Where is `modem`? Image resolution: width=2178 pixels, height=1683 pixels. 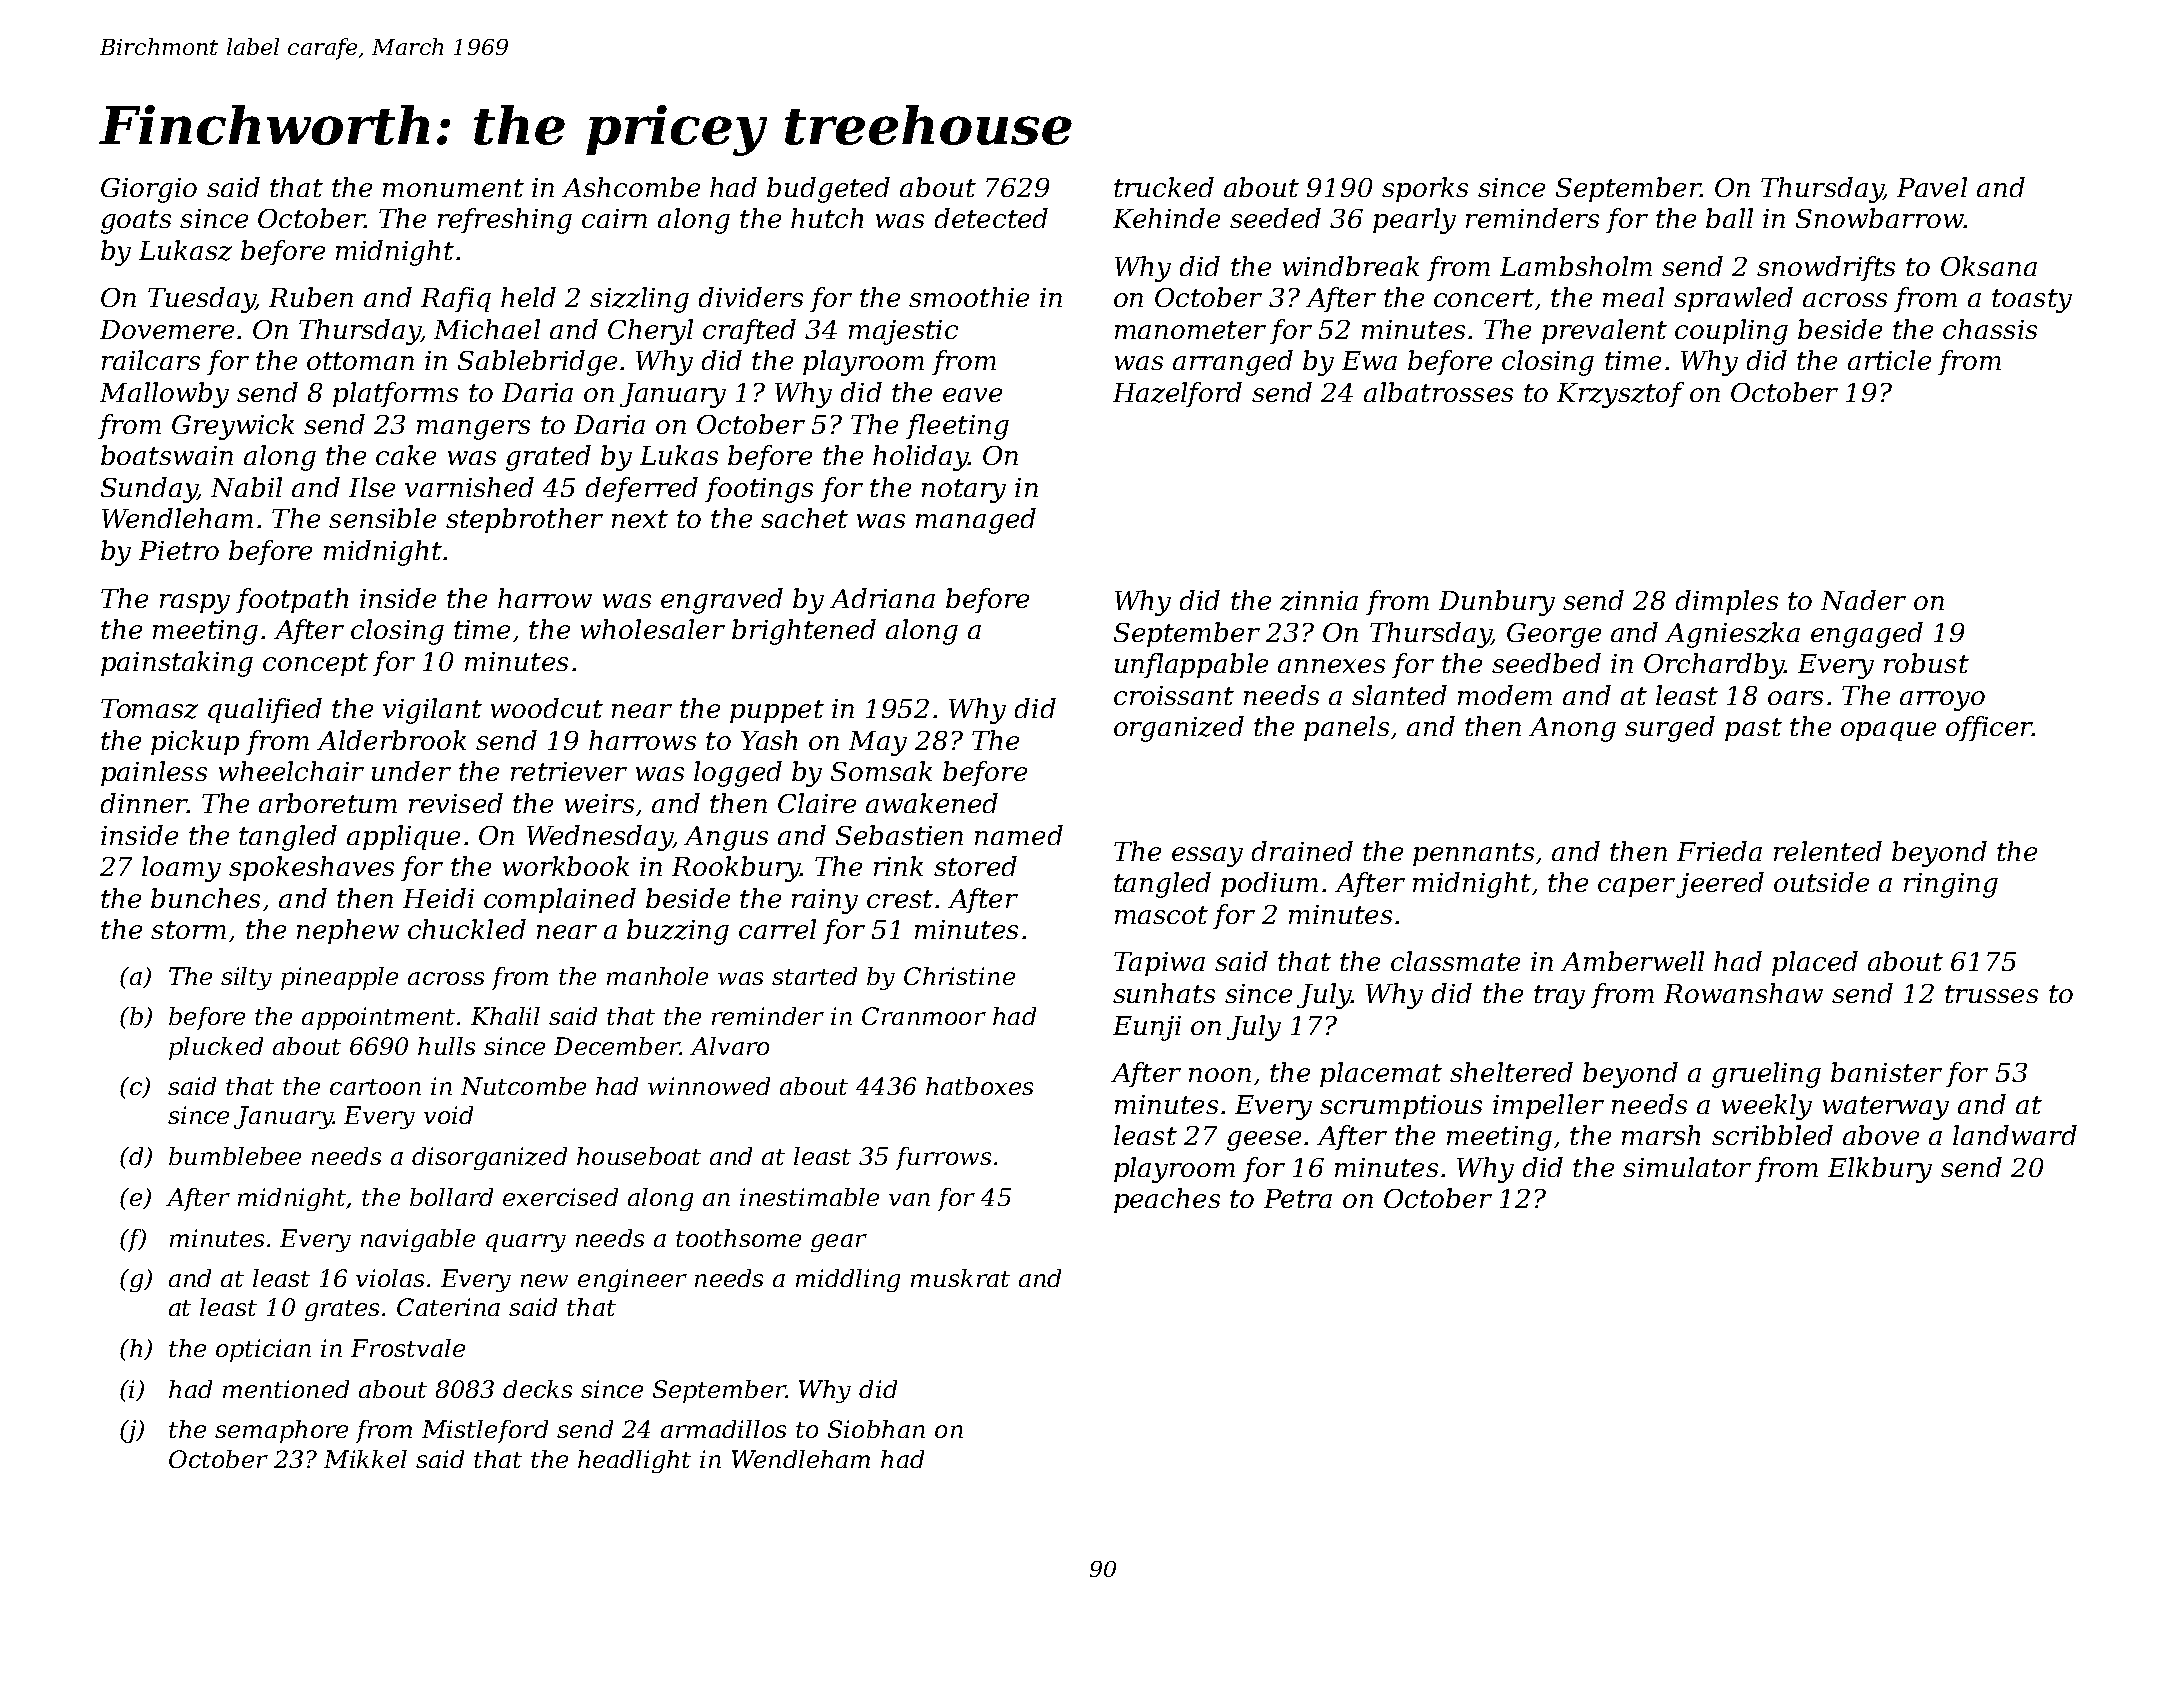 modem is located at coordinates (1505, 695).
